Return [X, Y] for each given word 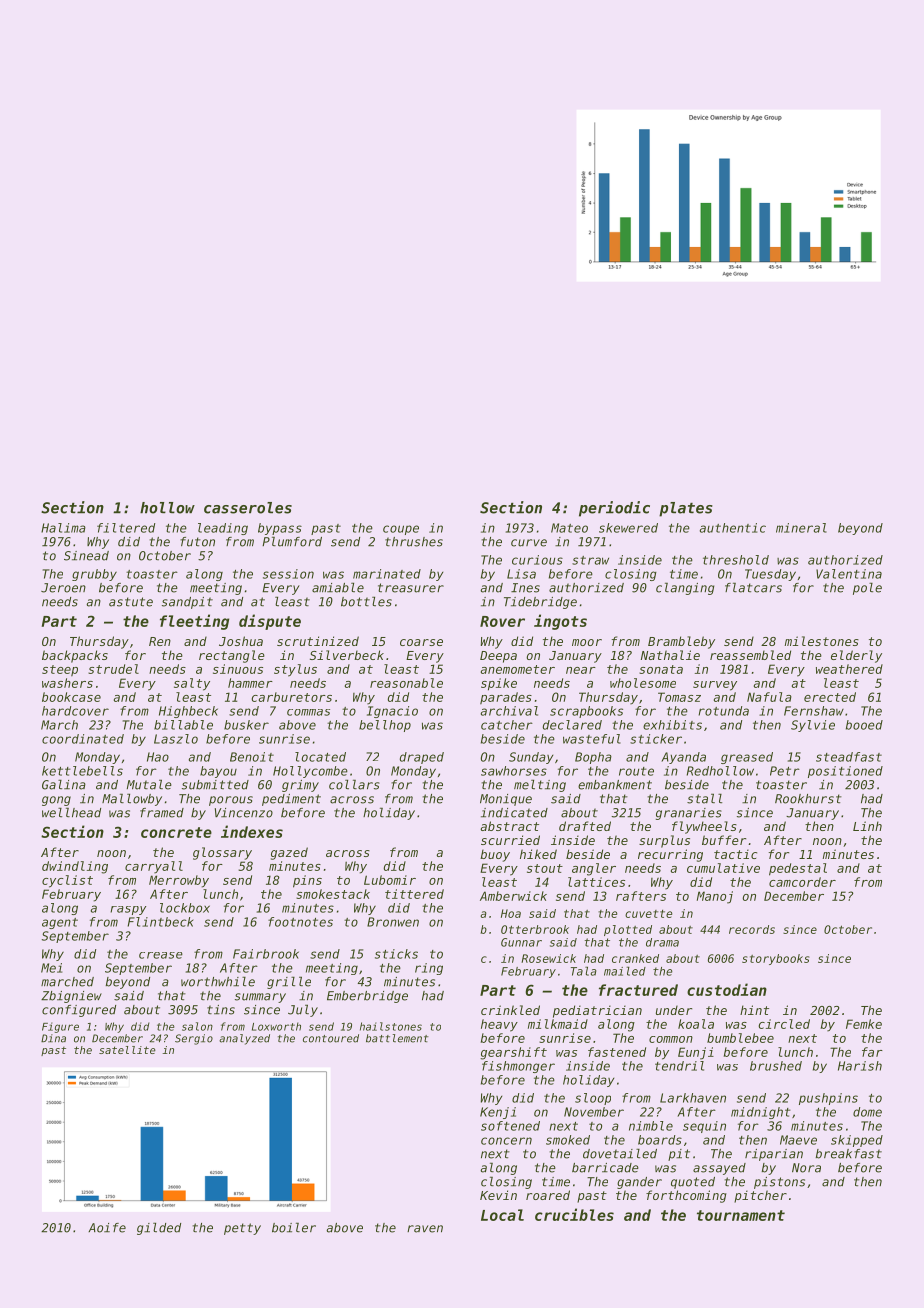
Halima [63, 528]
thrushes [414, 542]
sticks [396, 954]
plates [686, 509]
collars [354, 784]
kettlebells [82, 771]
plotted [628, 930]
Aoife [107, 1228]
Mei [51, 968]
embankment [615, 785]
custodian [727, 989]
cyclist [67, 881]
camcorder [802, 882]
